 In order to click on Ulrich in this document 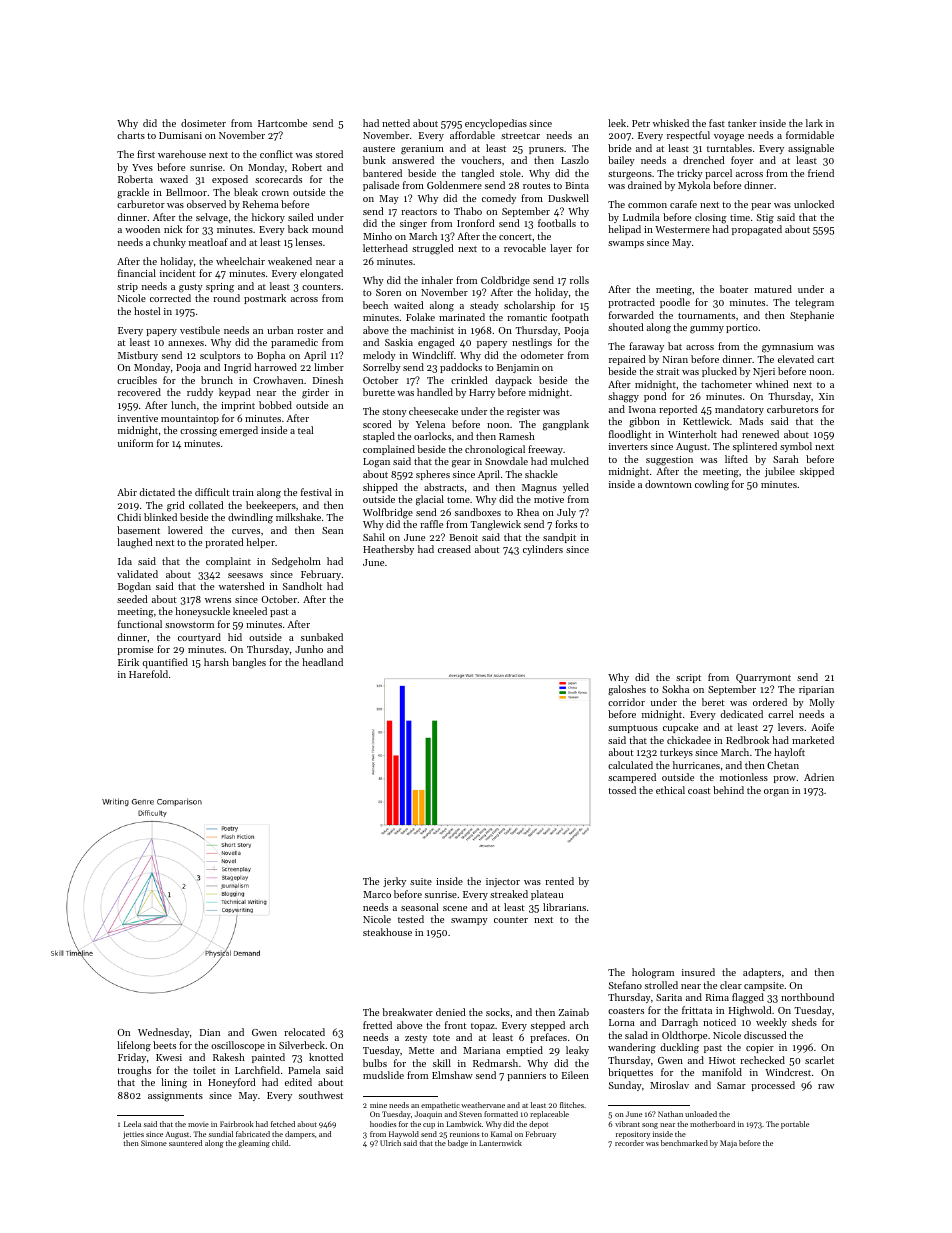, I will do `click(390, 1143)`.
